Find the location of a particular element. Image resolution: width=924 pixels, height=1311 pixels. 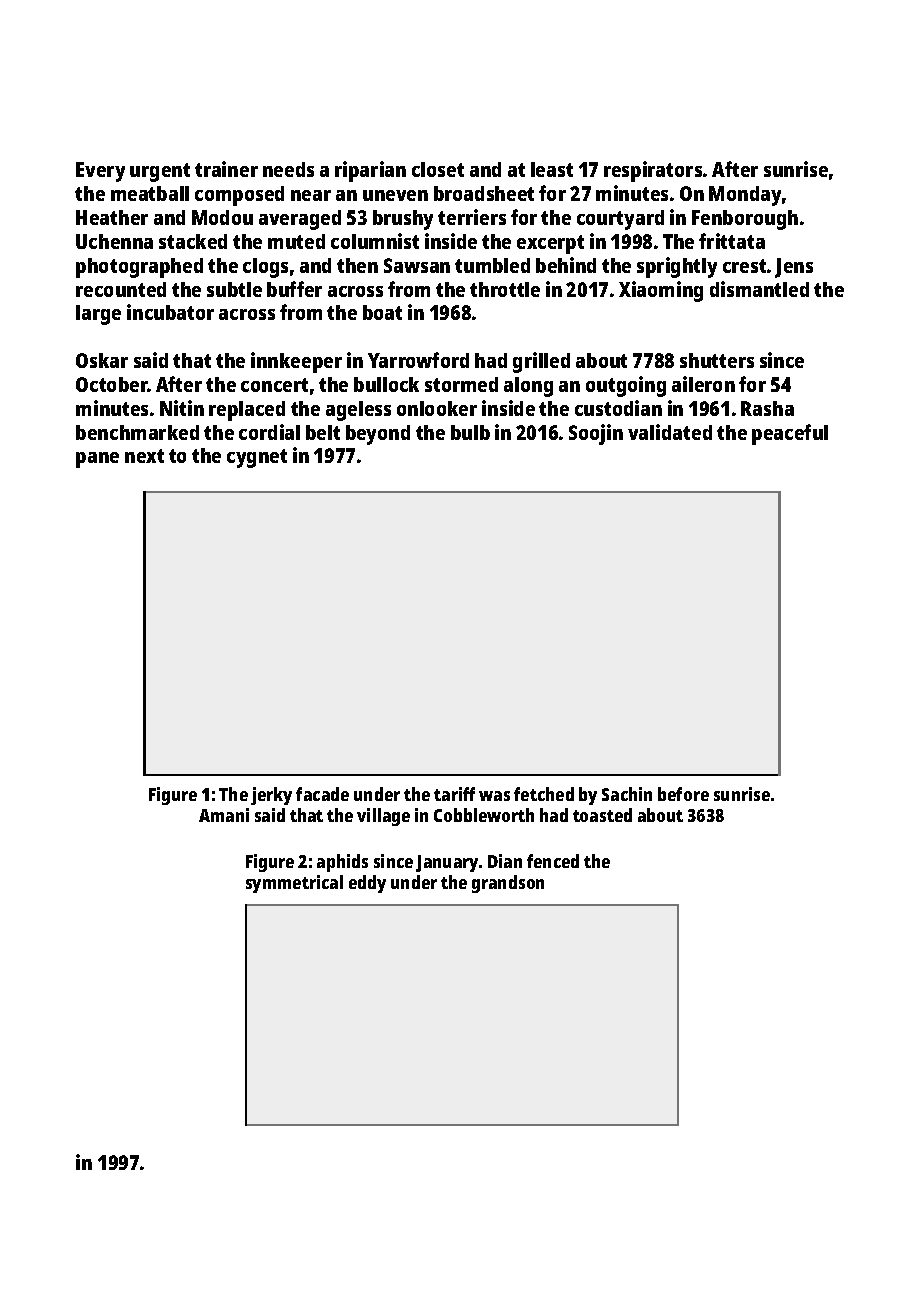

stacked is located at coordinates (193, 241).
